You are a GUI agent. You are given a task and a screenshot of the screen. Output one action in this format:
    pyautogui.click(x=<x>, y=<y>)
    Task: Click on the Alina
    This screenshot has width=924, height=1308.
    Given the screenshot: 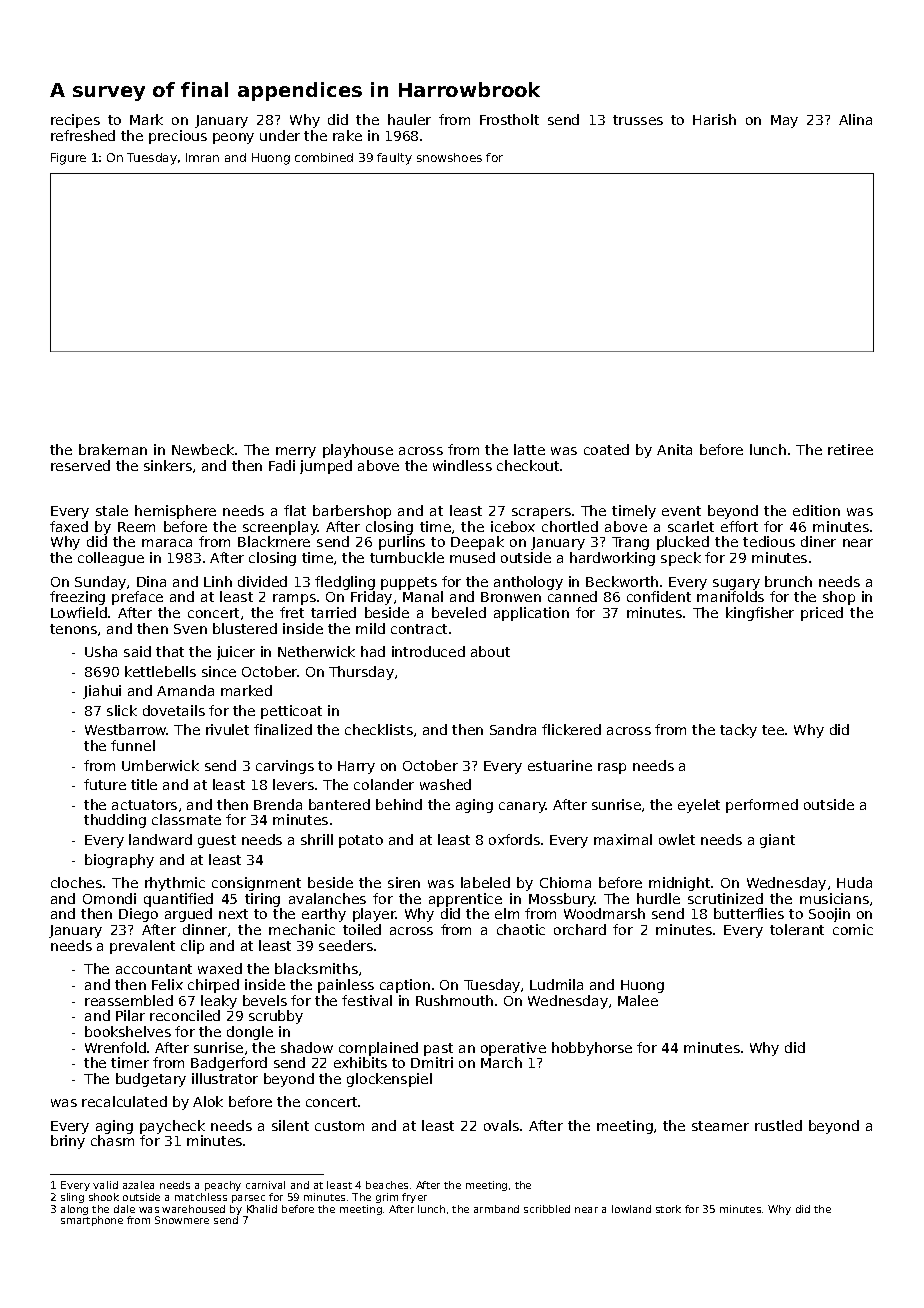 What is the action you would take?
    pyautogui.click(x=855, y=119)
